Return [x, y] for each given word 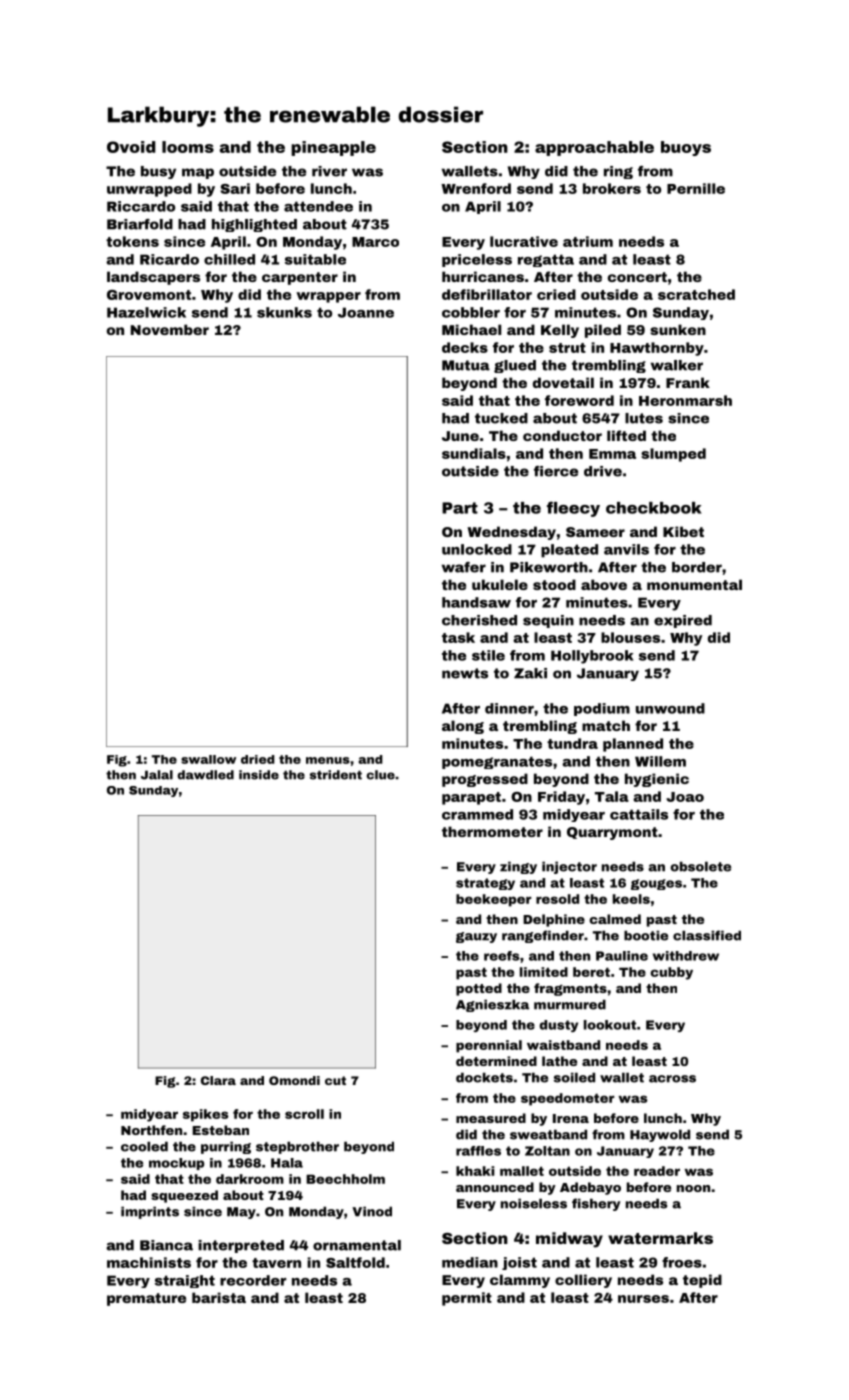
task [458, 637]
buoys [686, 148]
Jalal [157, 775]
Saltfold [355, 1262]
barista [219, 1297]
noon [693, 1188]
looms [188, 147]
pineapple [333, 148]
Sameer [595, 532]
